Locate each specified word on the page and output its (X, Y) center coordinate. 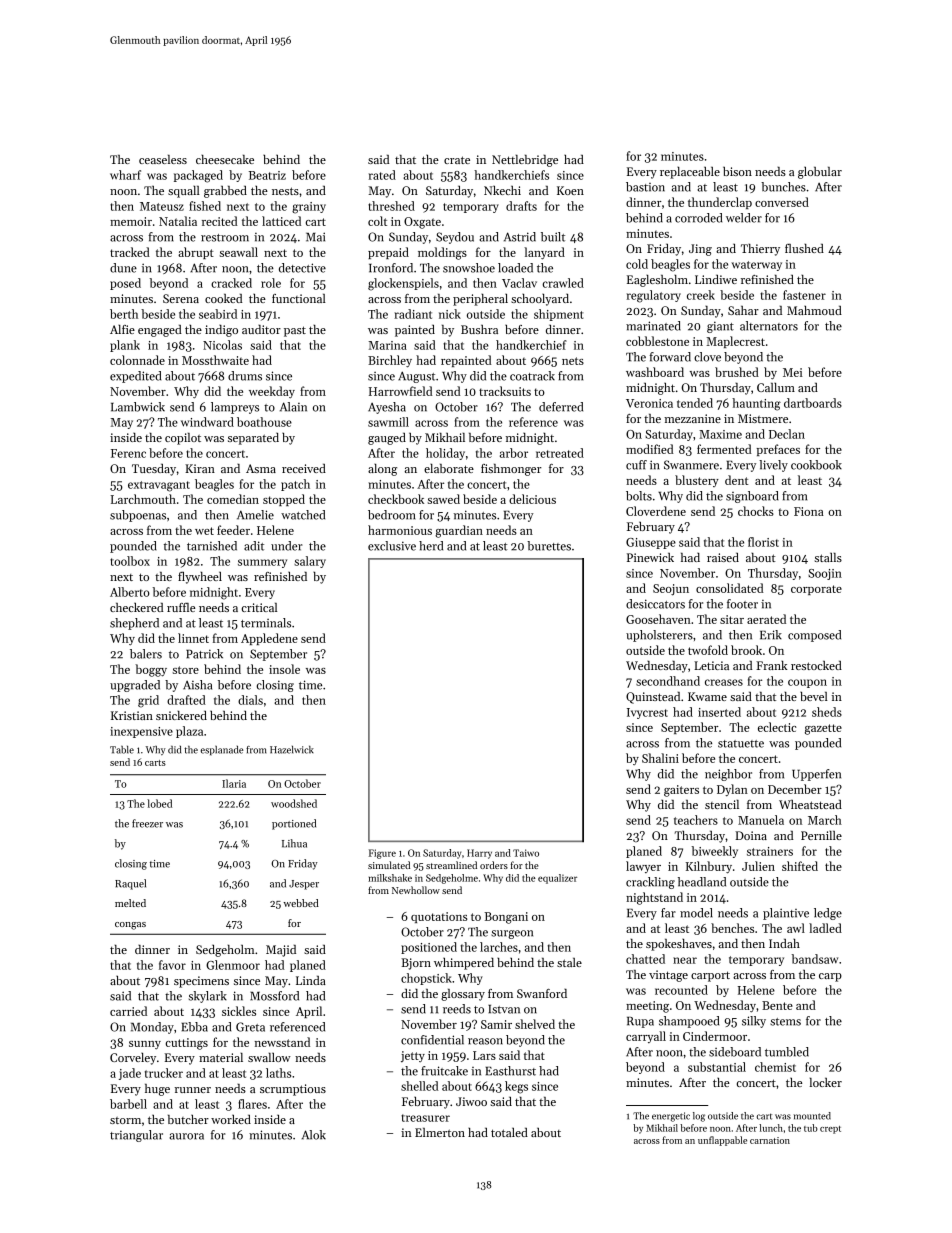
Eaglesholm (657, 281)
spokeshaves (679, 945)
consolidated (730, 588)
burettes (549, 546)
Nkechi (502, 190)
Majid (281, 951)
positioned (429, 948)
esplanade (222, 750)
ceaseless (163, 159)
